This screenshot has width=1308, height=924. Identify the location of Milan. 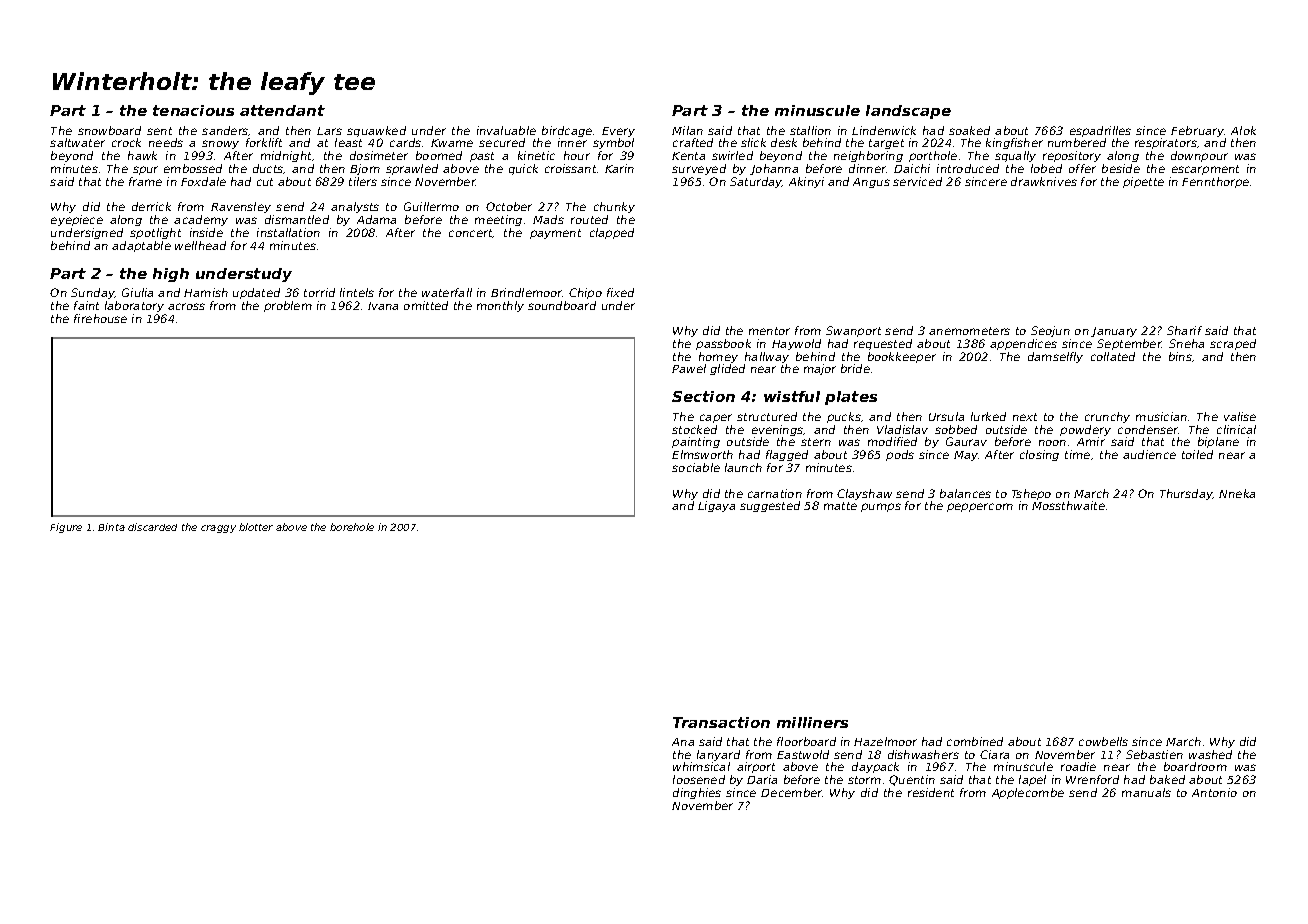
(687, 130).
